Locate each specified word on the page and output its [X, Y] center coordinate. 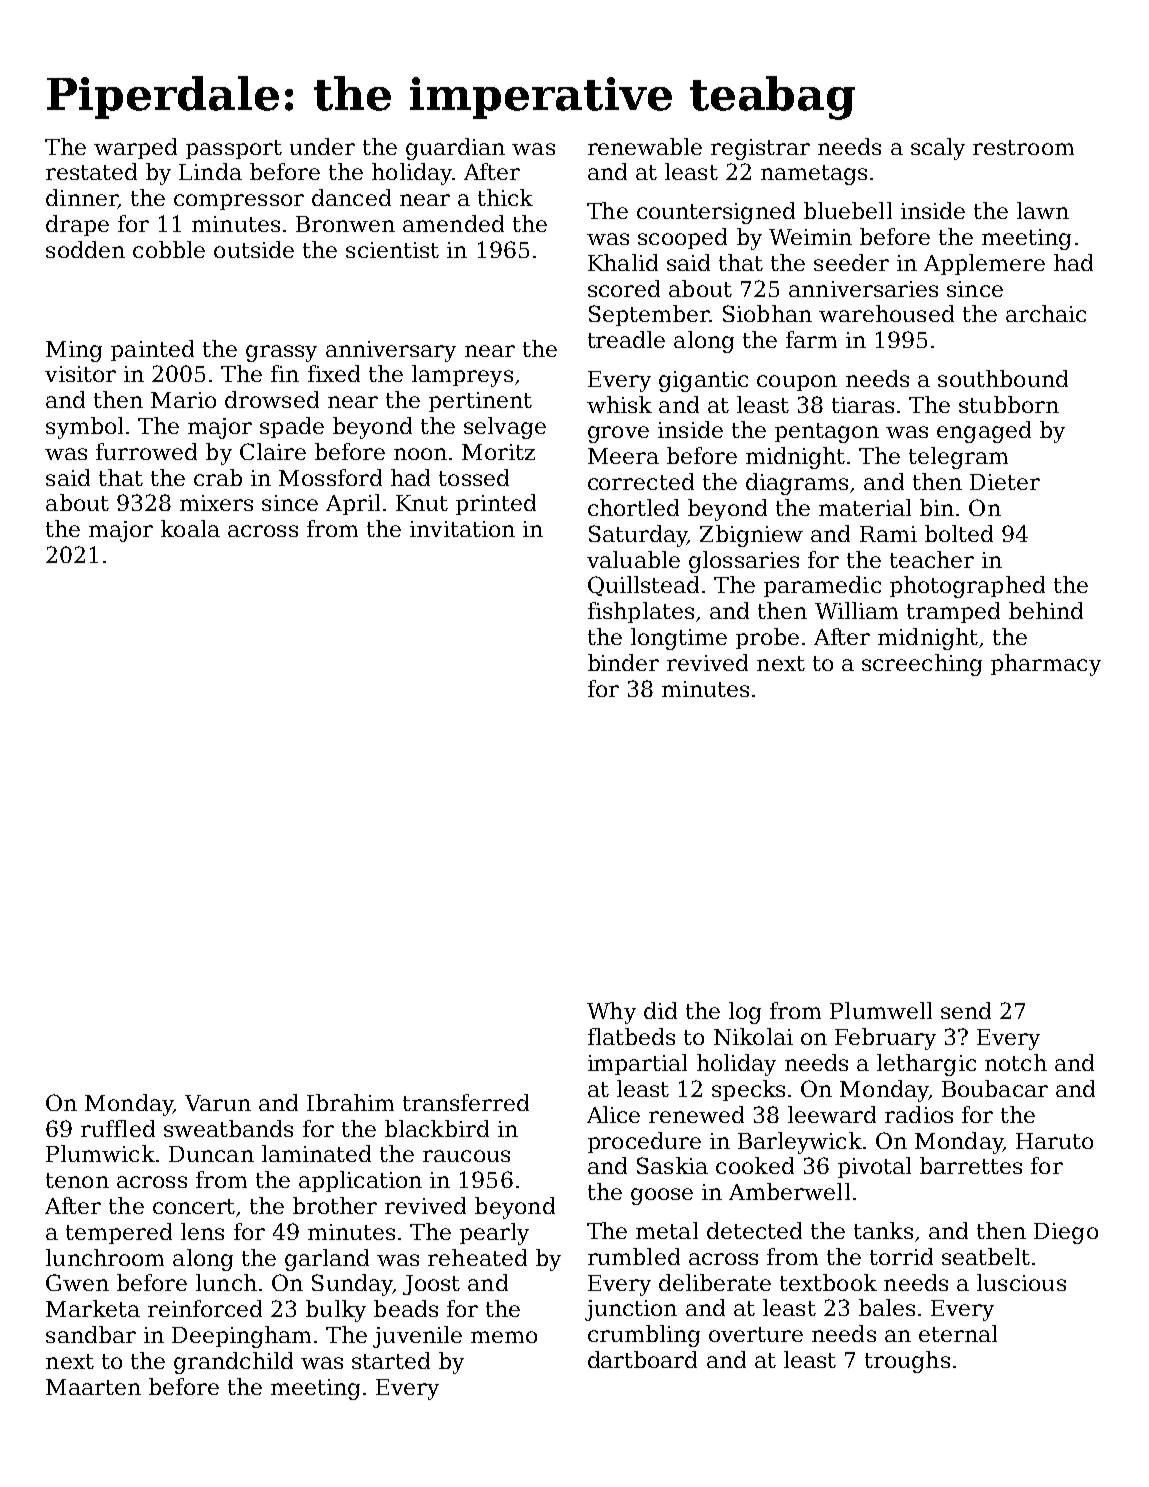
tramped [953, 612]
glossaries [744, 562]
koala [190, 528]
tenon [77, 1180]
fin [285, 373]
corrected [641, 481]
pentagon [827, 433]
